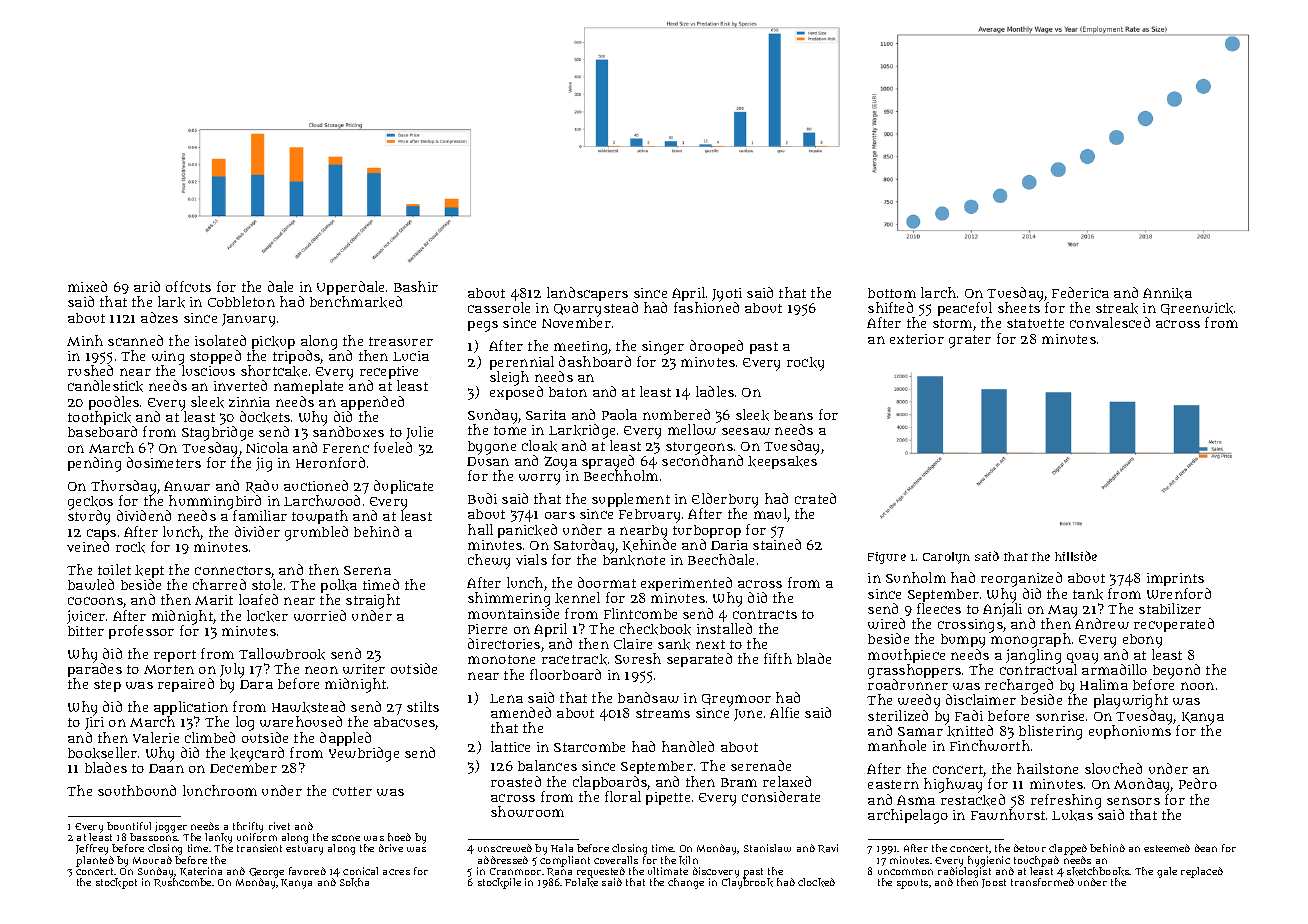  What do you see at coordinates (273, 342) in the document?
I see `pickup` at bounding box center [273, 342].
